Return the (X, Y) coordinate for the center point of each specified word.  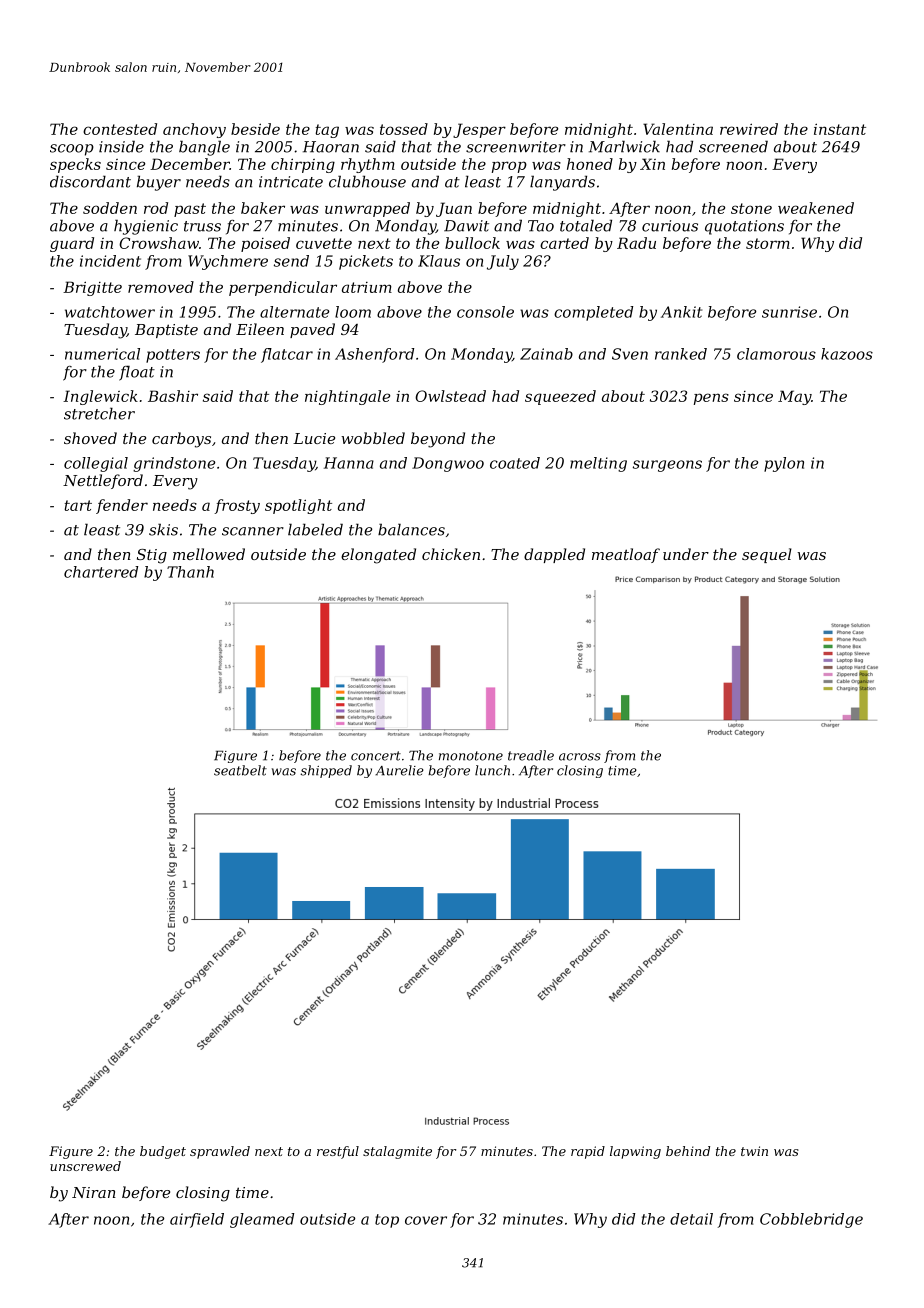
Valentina (678, 129)
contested (120, 129)
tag (327, 131)
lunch (492, 770)
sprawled (220, 1152)
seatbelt (240, 770)
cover (426, 1220)
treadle (531, 755)
